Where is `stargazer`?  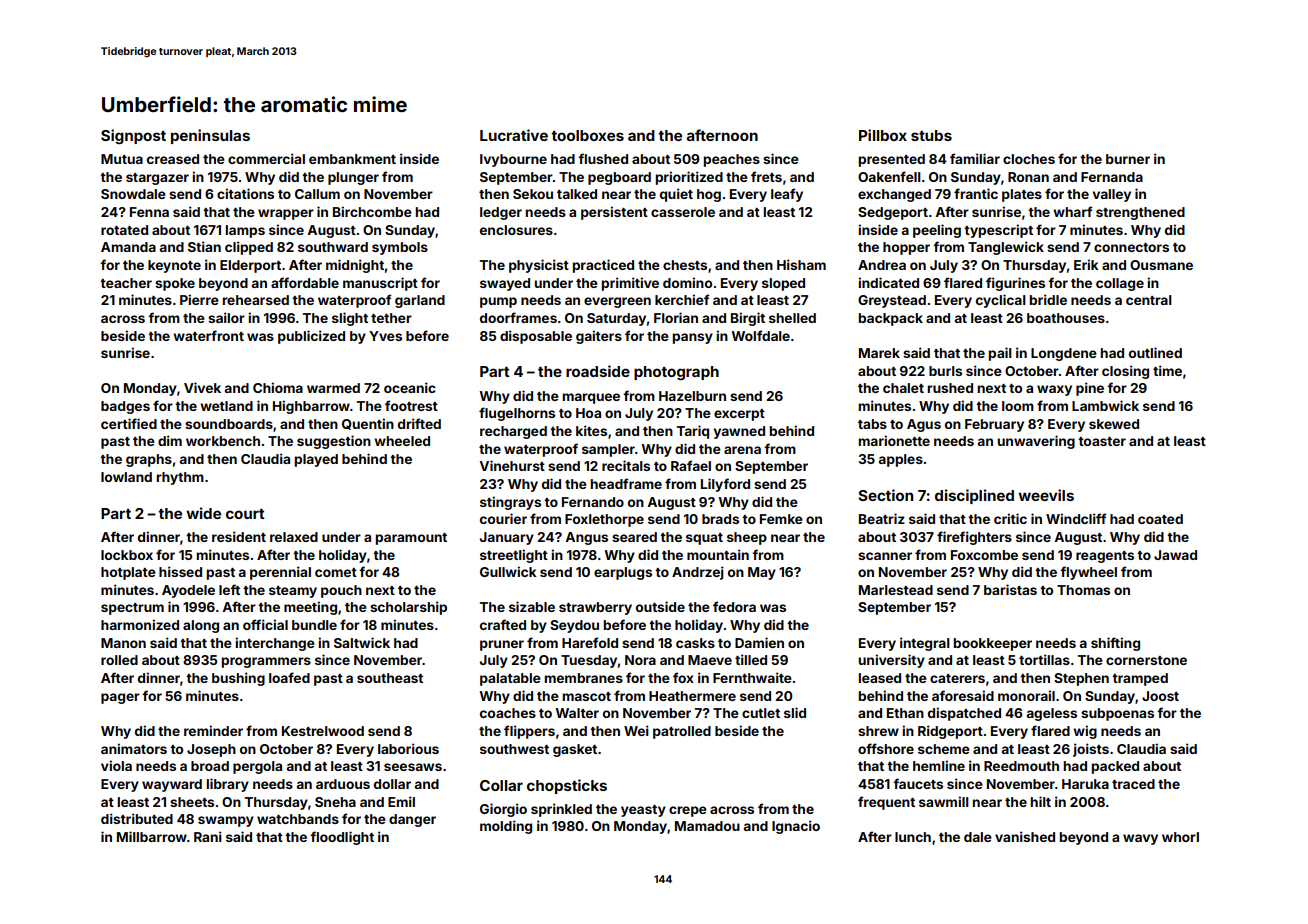
stargazer is located at coordinates (157, 179).
